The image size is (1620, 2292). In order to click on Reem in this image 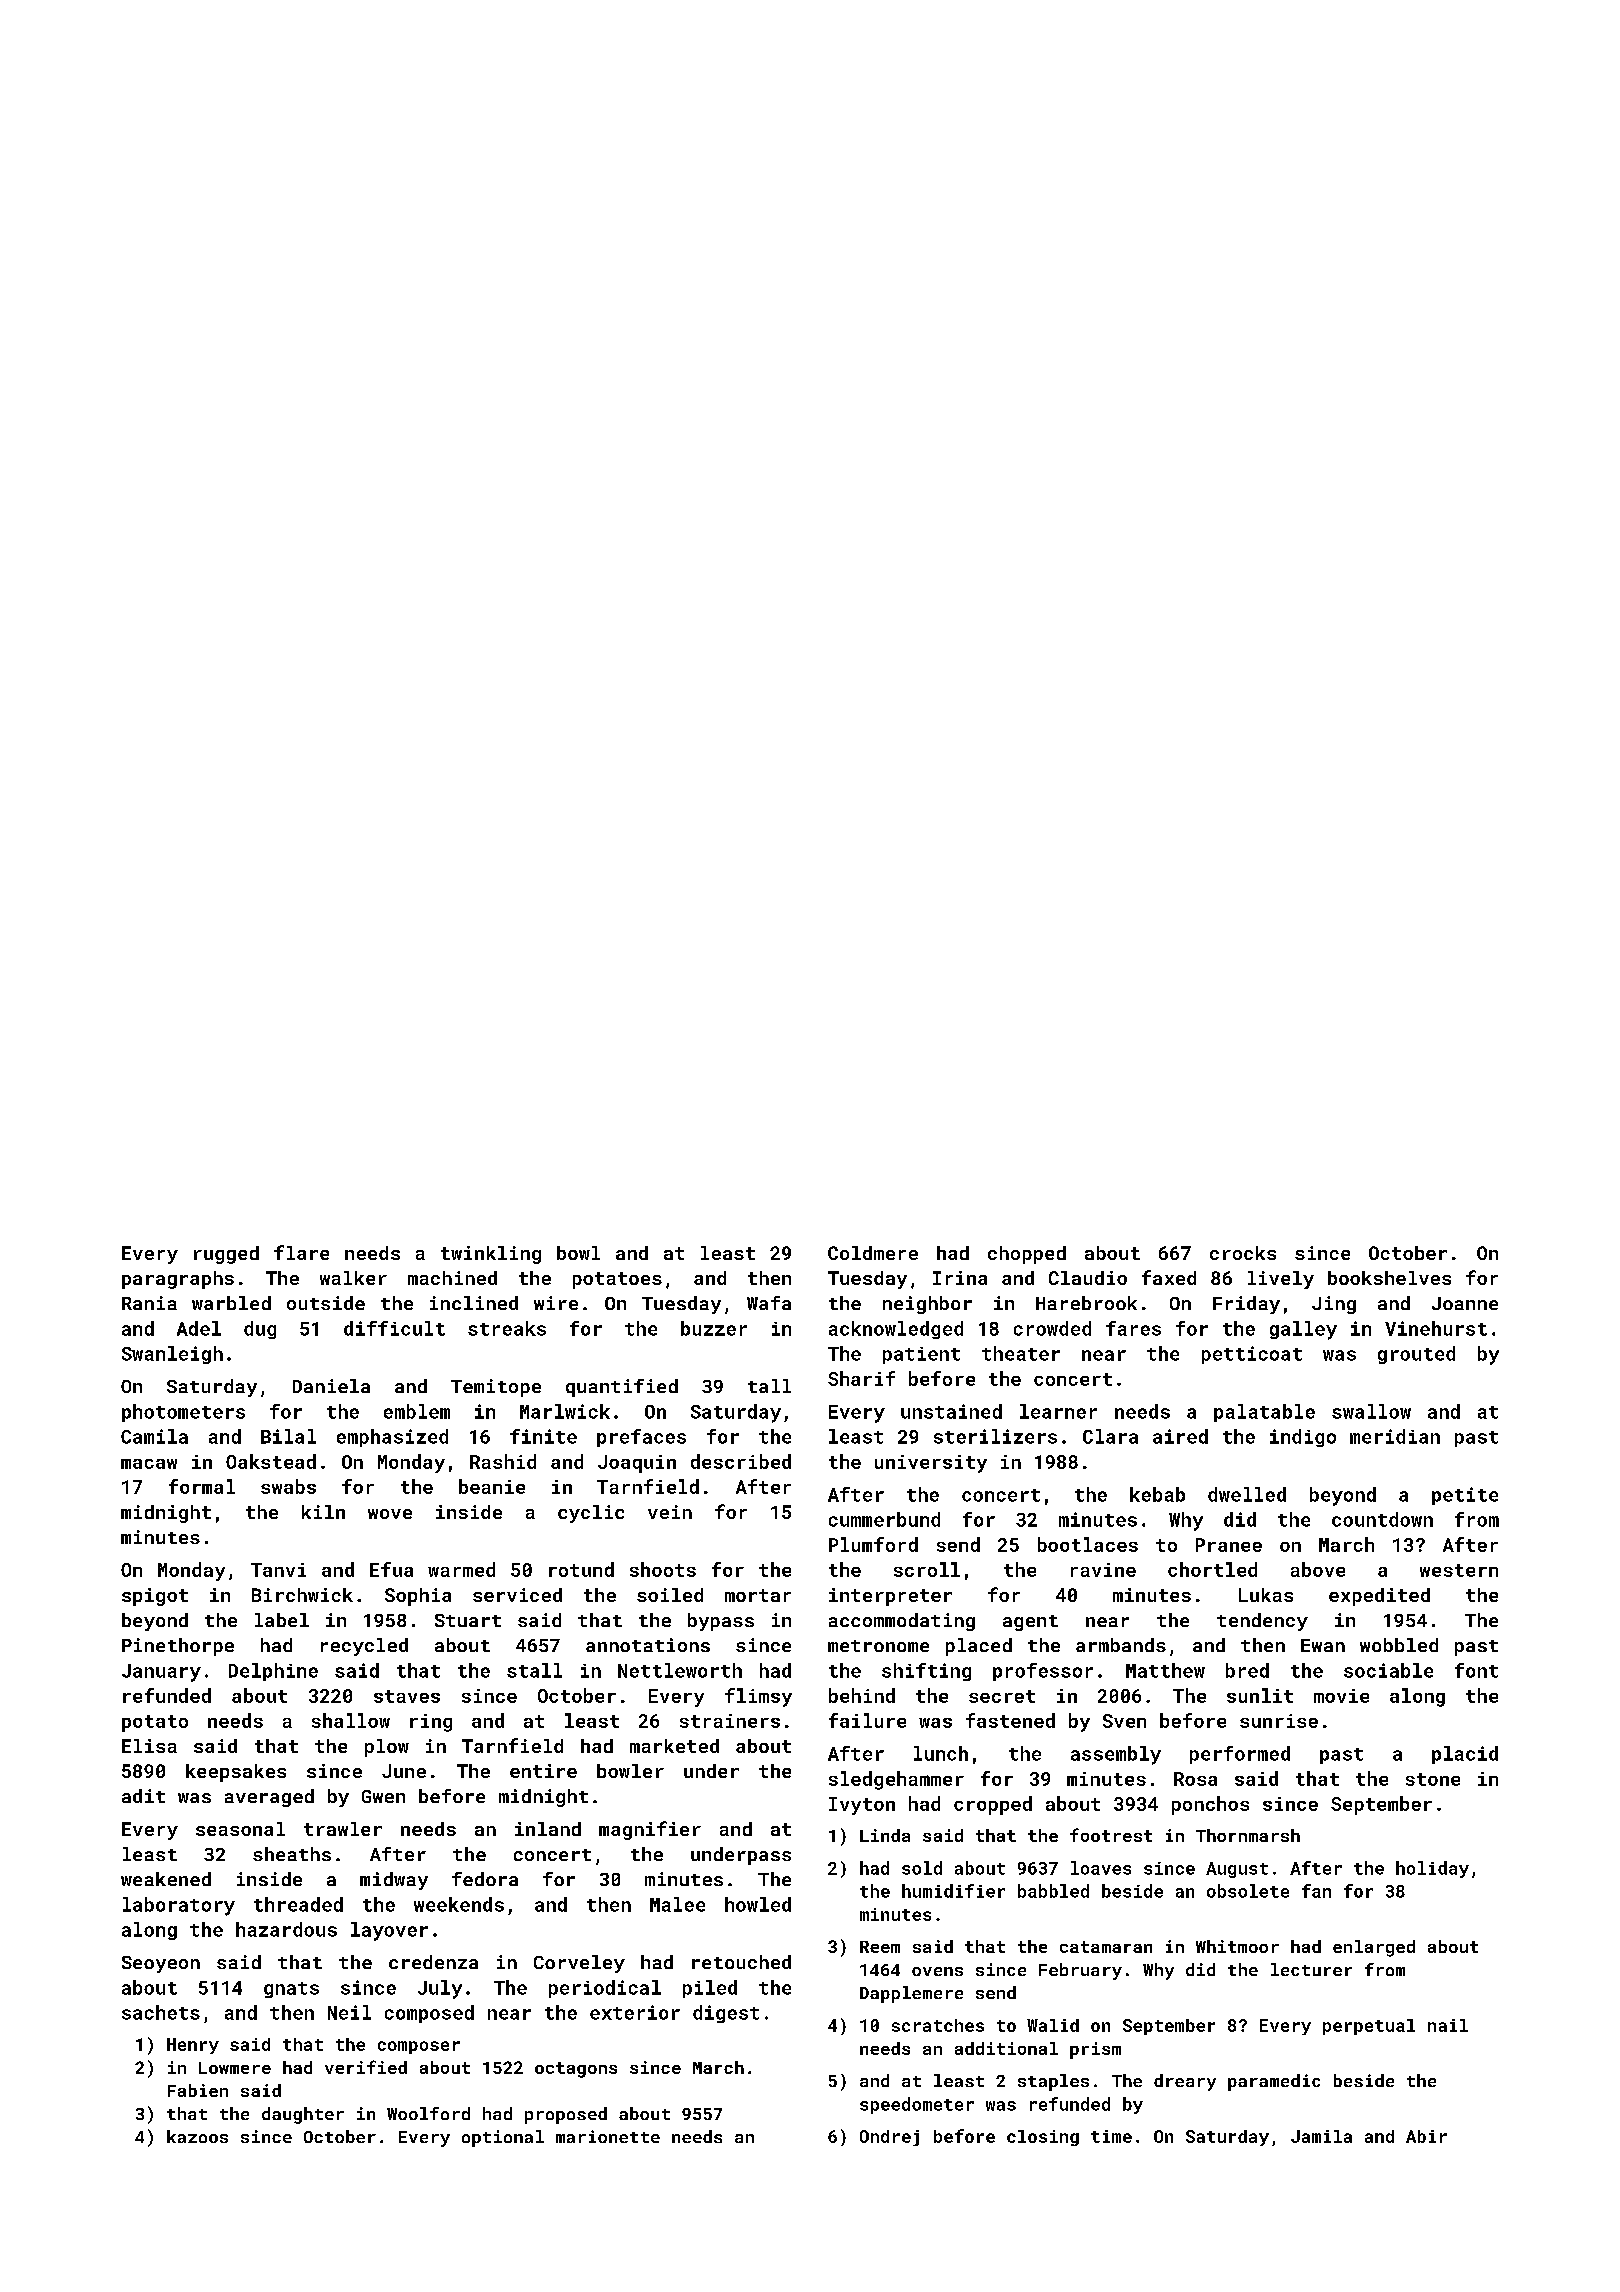, I will do `click(880, 1947)`.
